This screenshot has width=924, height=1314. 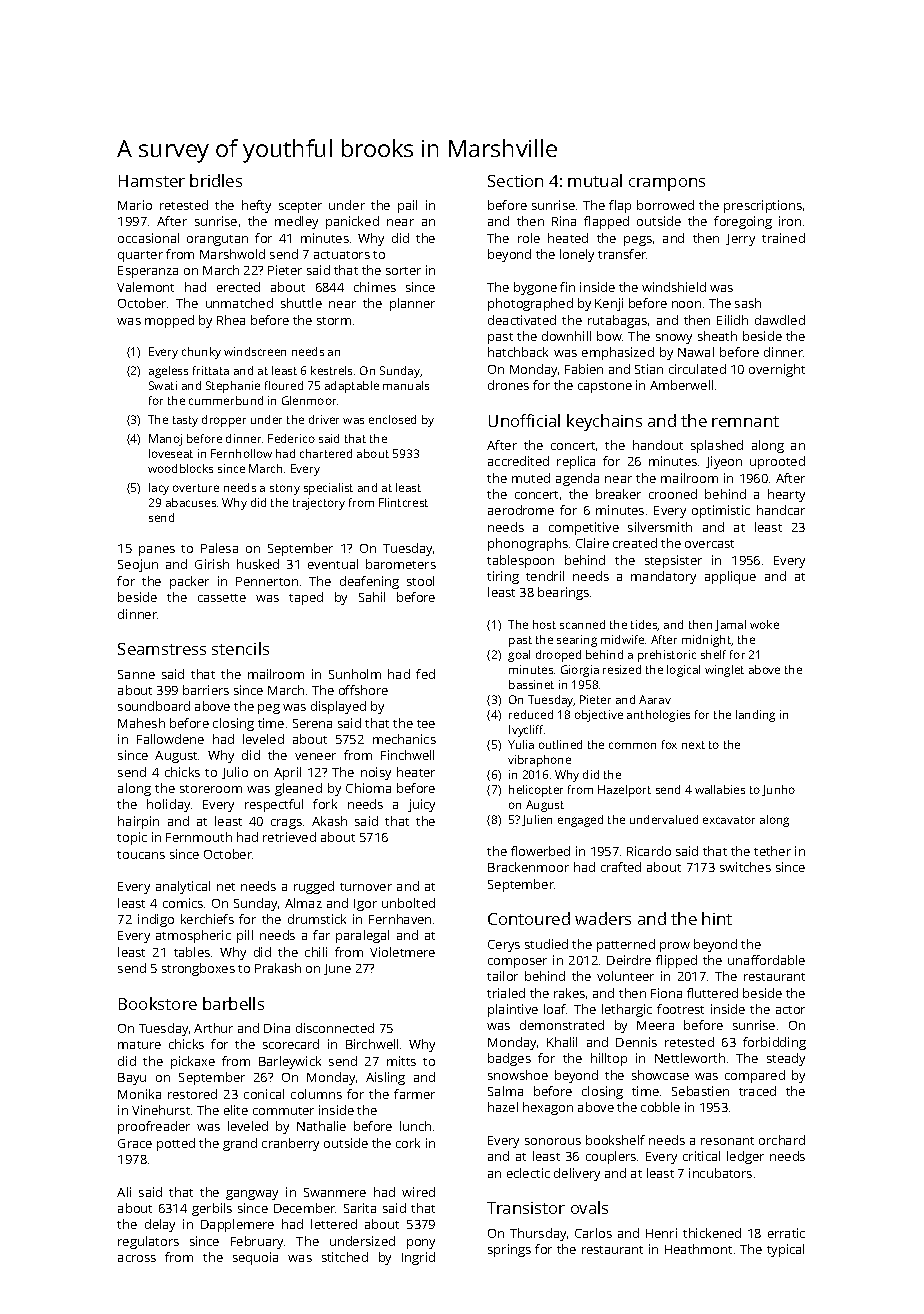 I want to click on Section, so click(x=515, y=181).
